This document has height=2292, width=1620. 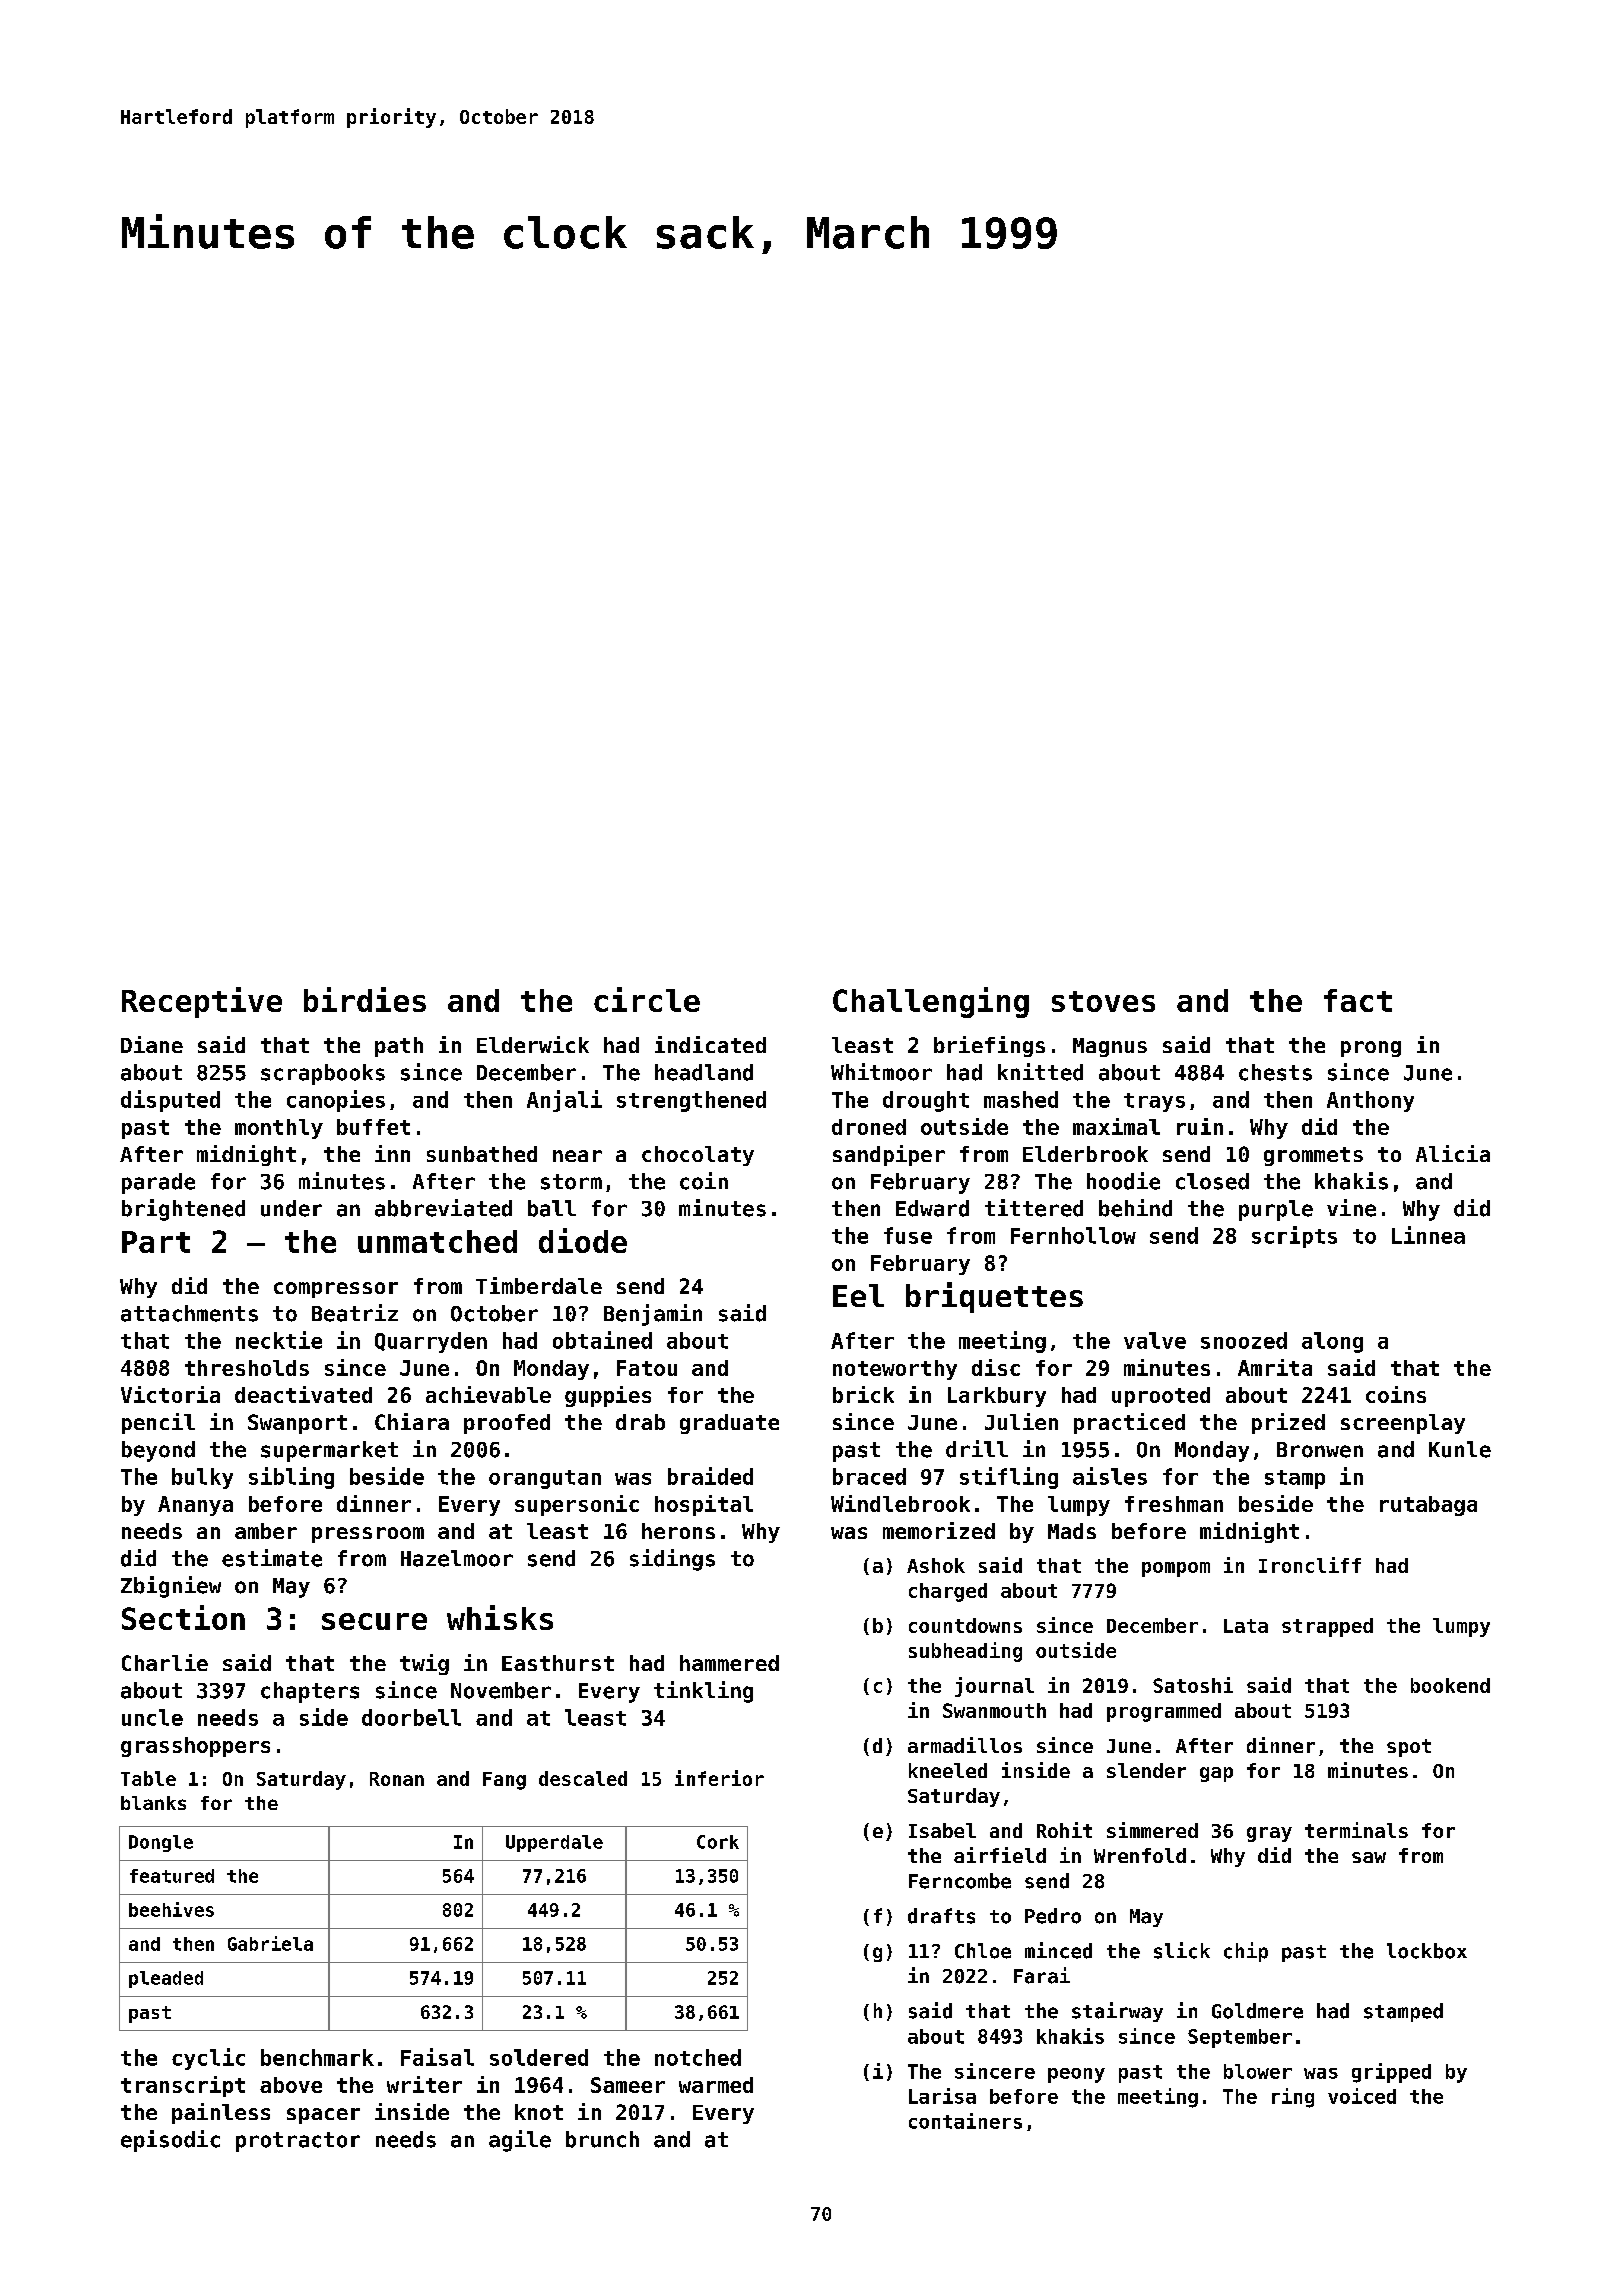 I want to click on episodic, so click(x=170, y=2141).
